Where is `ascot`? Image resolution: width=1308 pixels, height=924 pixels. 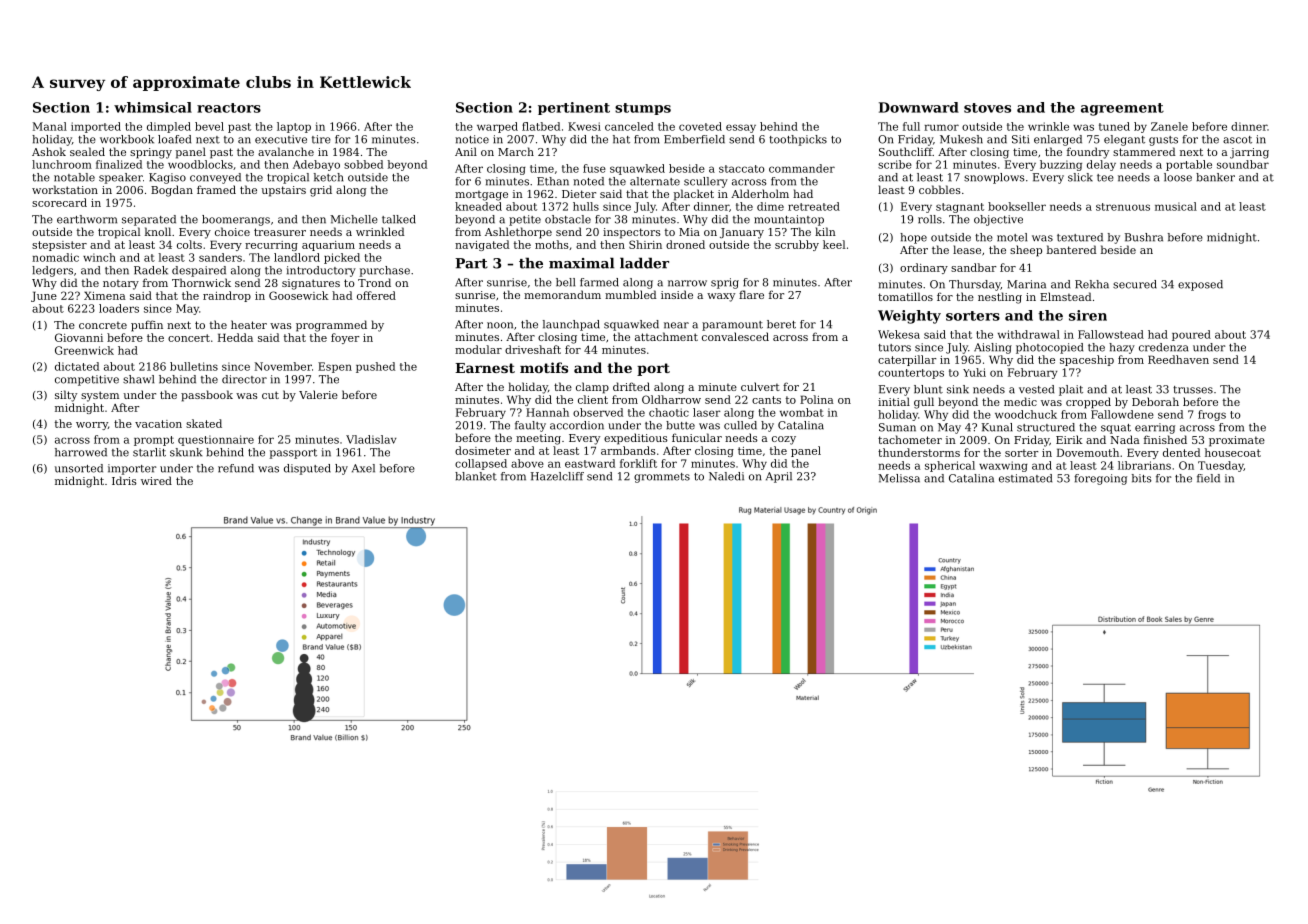 ascot is located at coordinates (1237, 140).
